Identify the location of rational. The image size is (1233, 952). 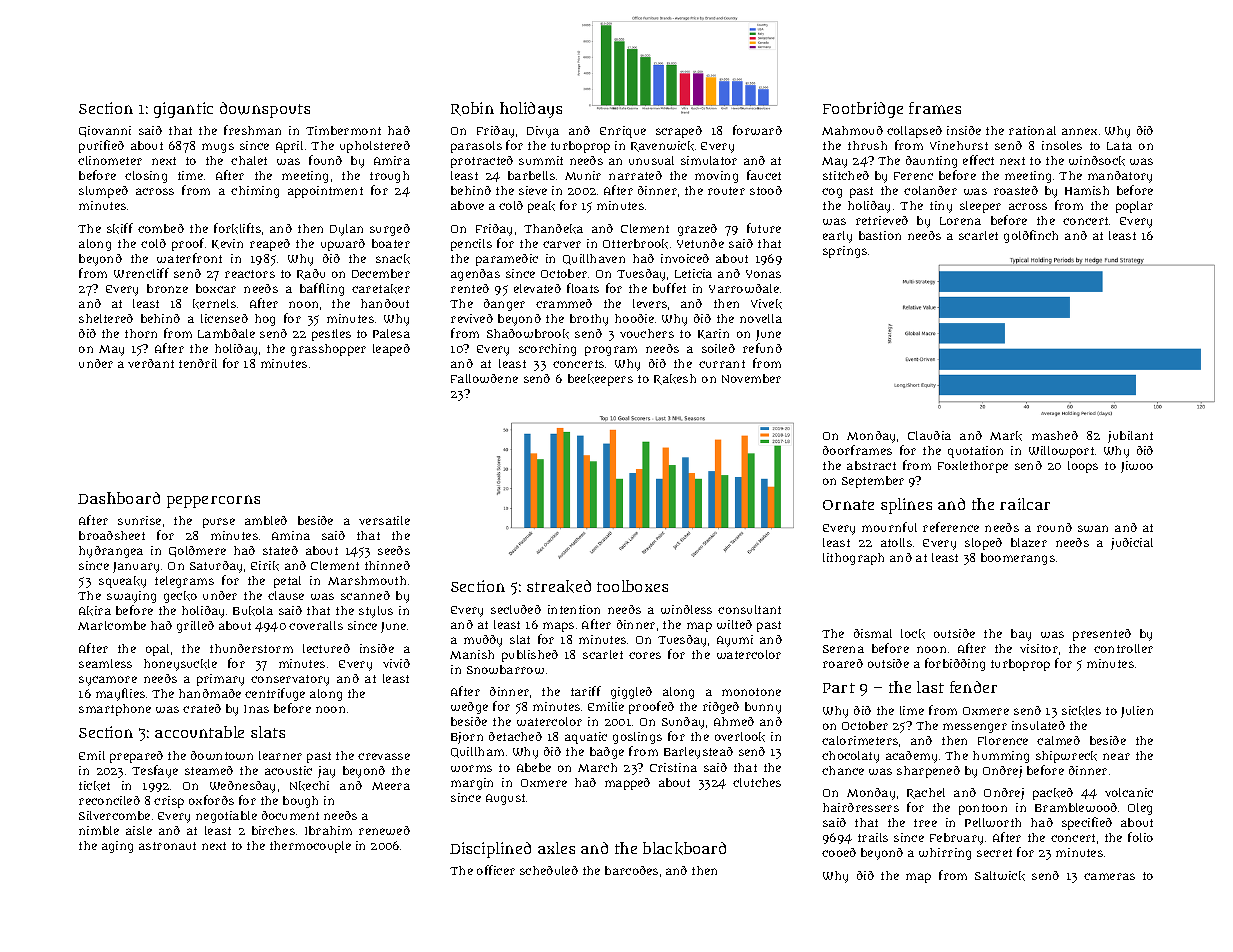
(1032, 130).
